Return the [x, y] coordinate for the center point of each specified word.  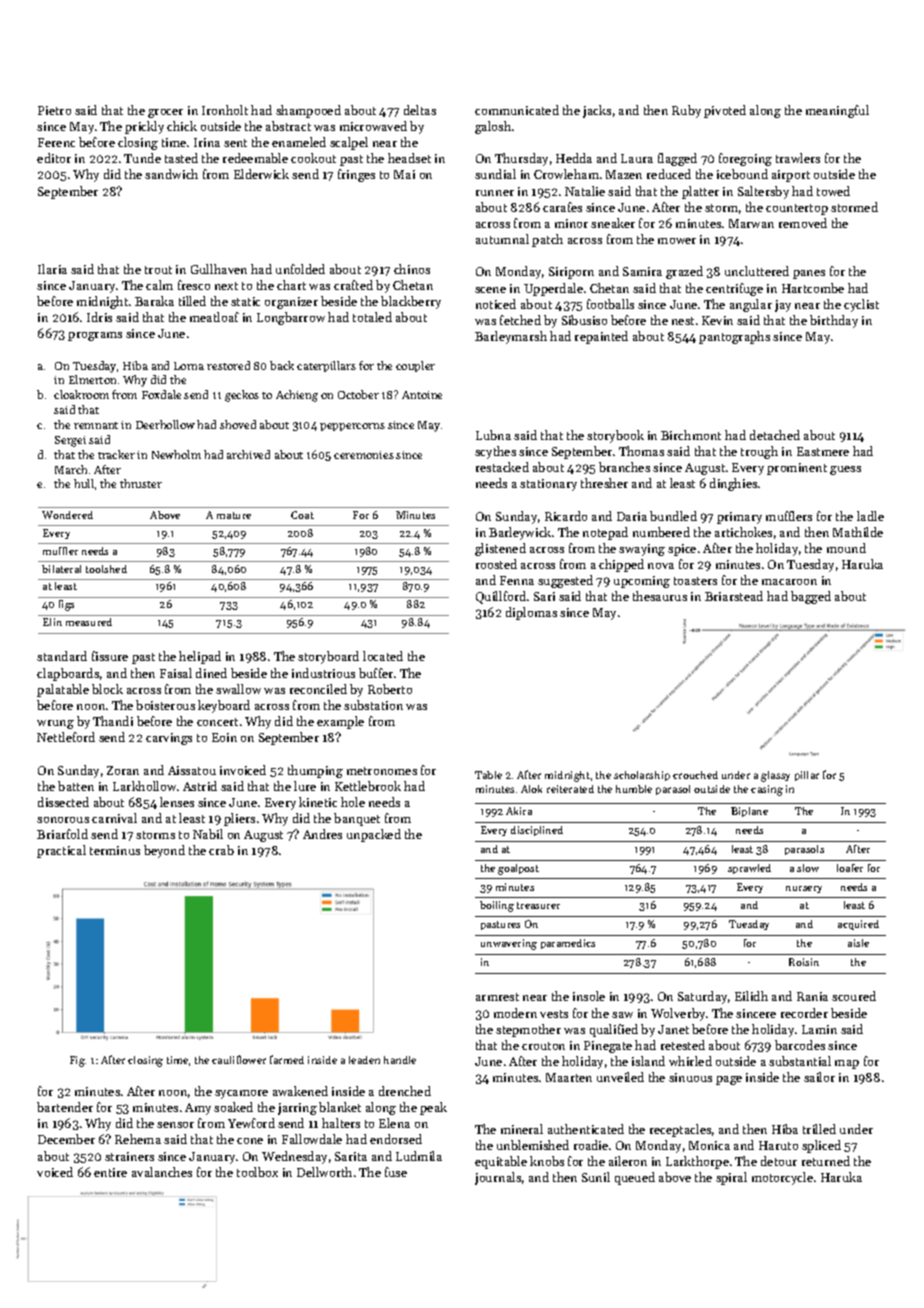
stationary [548, 485]
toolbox [257, 1172]
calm [159, 285]
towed [833, 191]
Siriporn [571, 273]
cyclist [861, 305]
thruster [141, 483]
